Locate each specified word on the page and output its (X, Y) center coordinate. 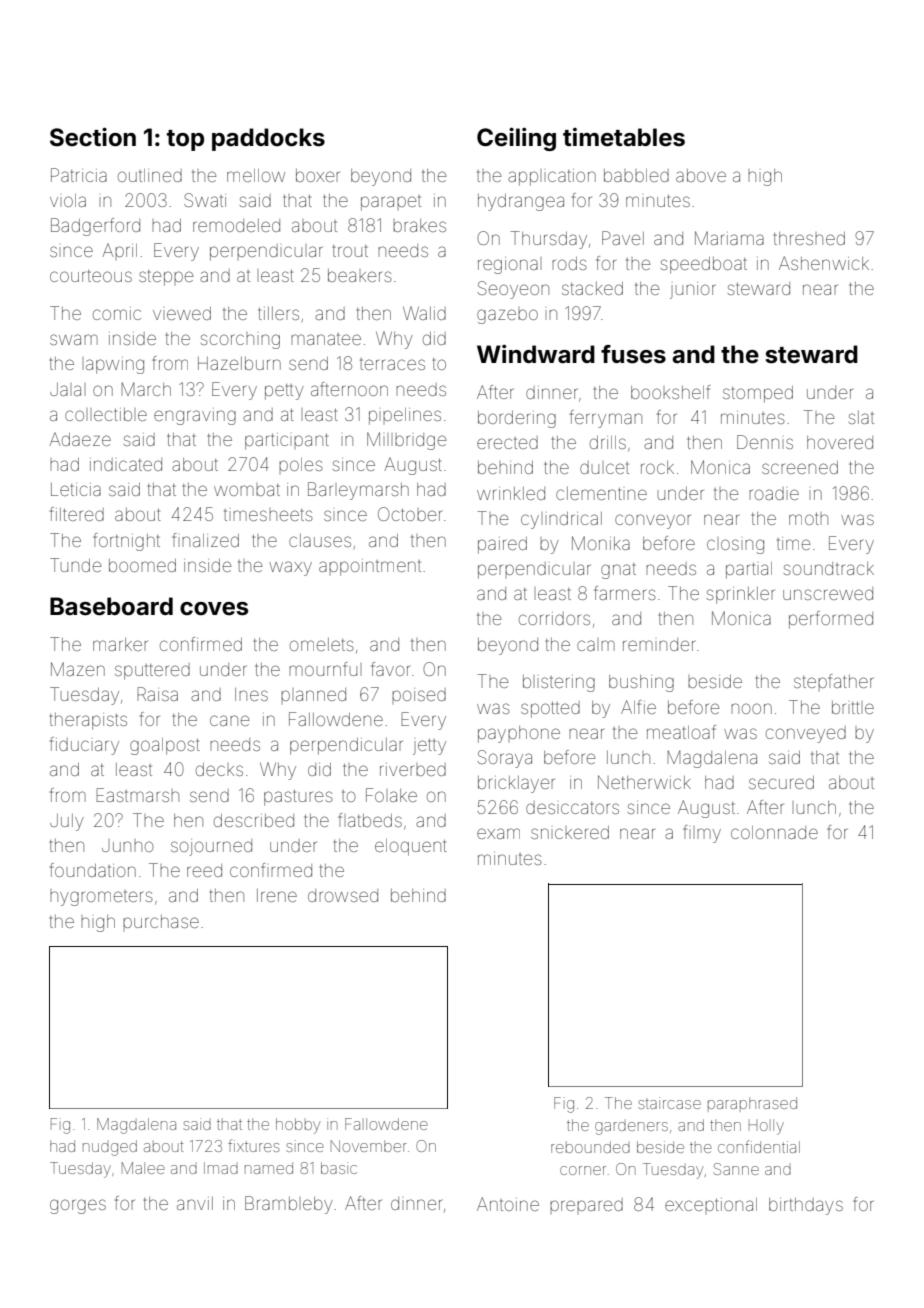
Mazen (78, 669)
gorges (78, 1206)
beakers (360, 275)
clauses (320, 540)
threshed (809, 238)
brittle (853, 707)
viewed (182, 313)
